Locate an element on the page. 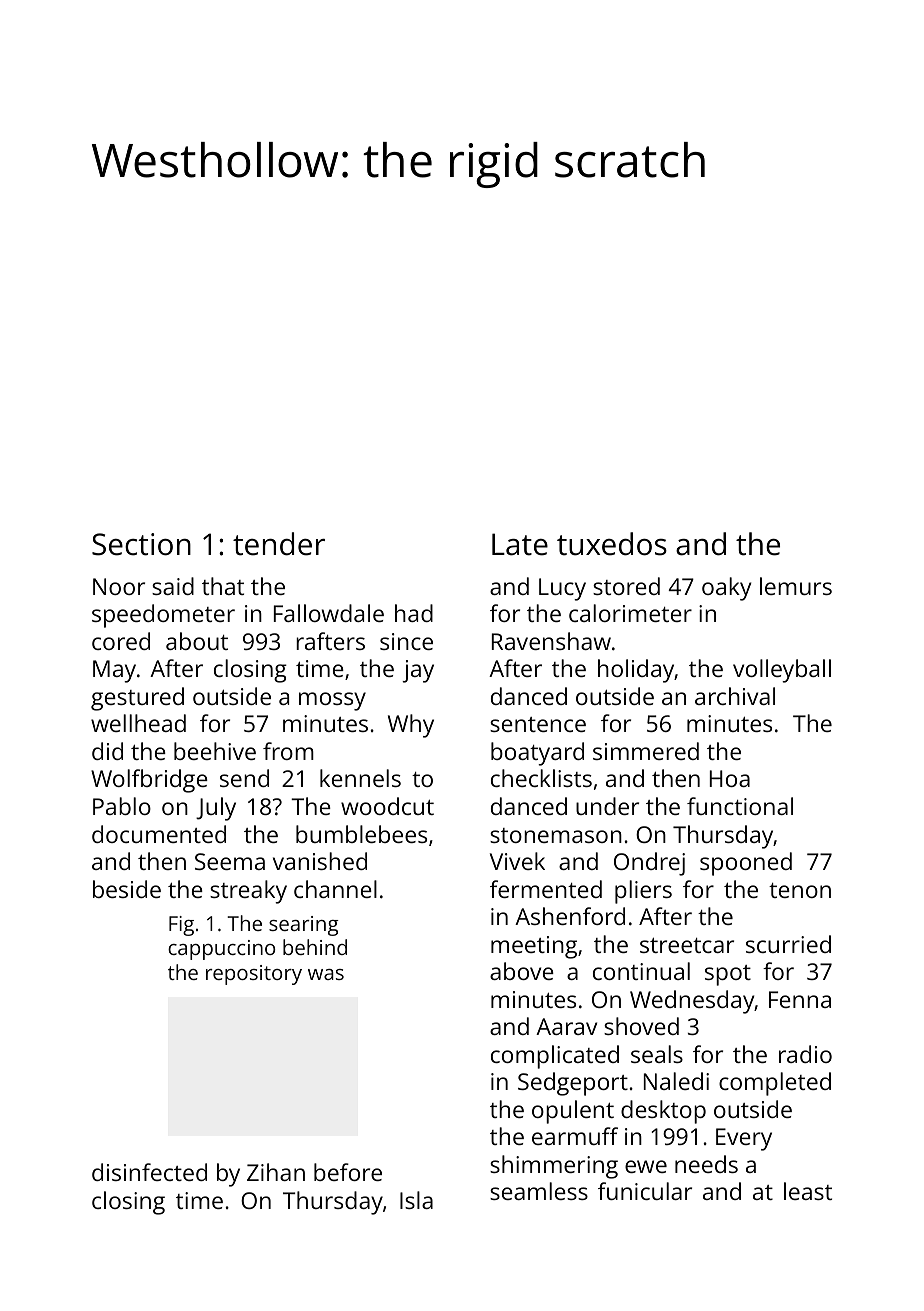 The width and height of the document is (924, 1311). said is located at coordinates (173, 586).
